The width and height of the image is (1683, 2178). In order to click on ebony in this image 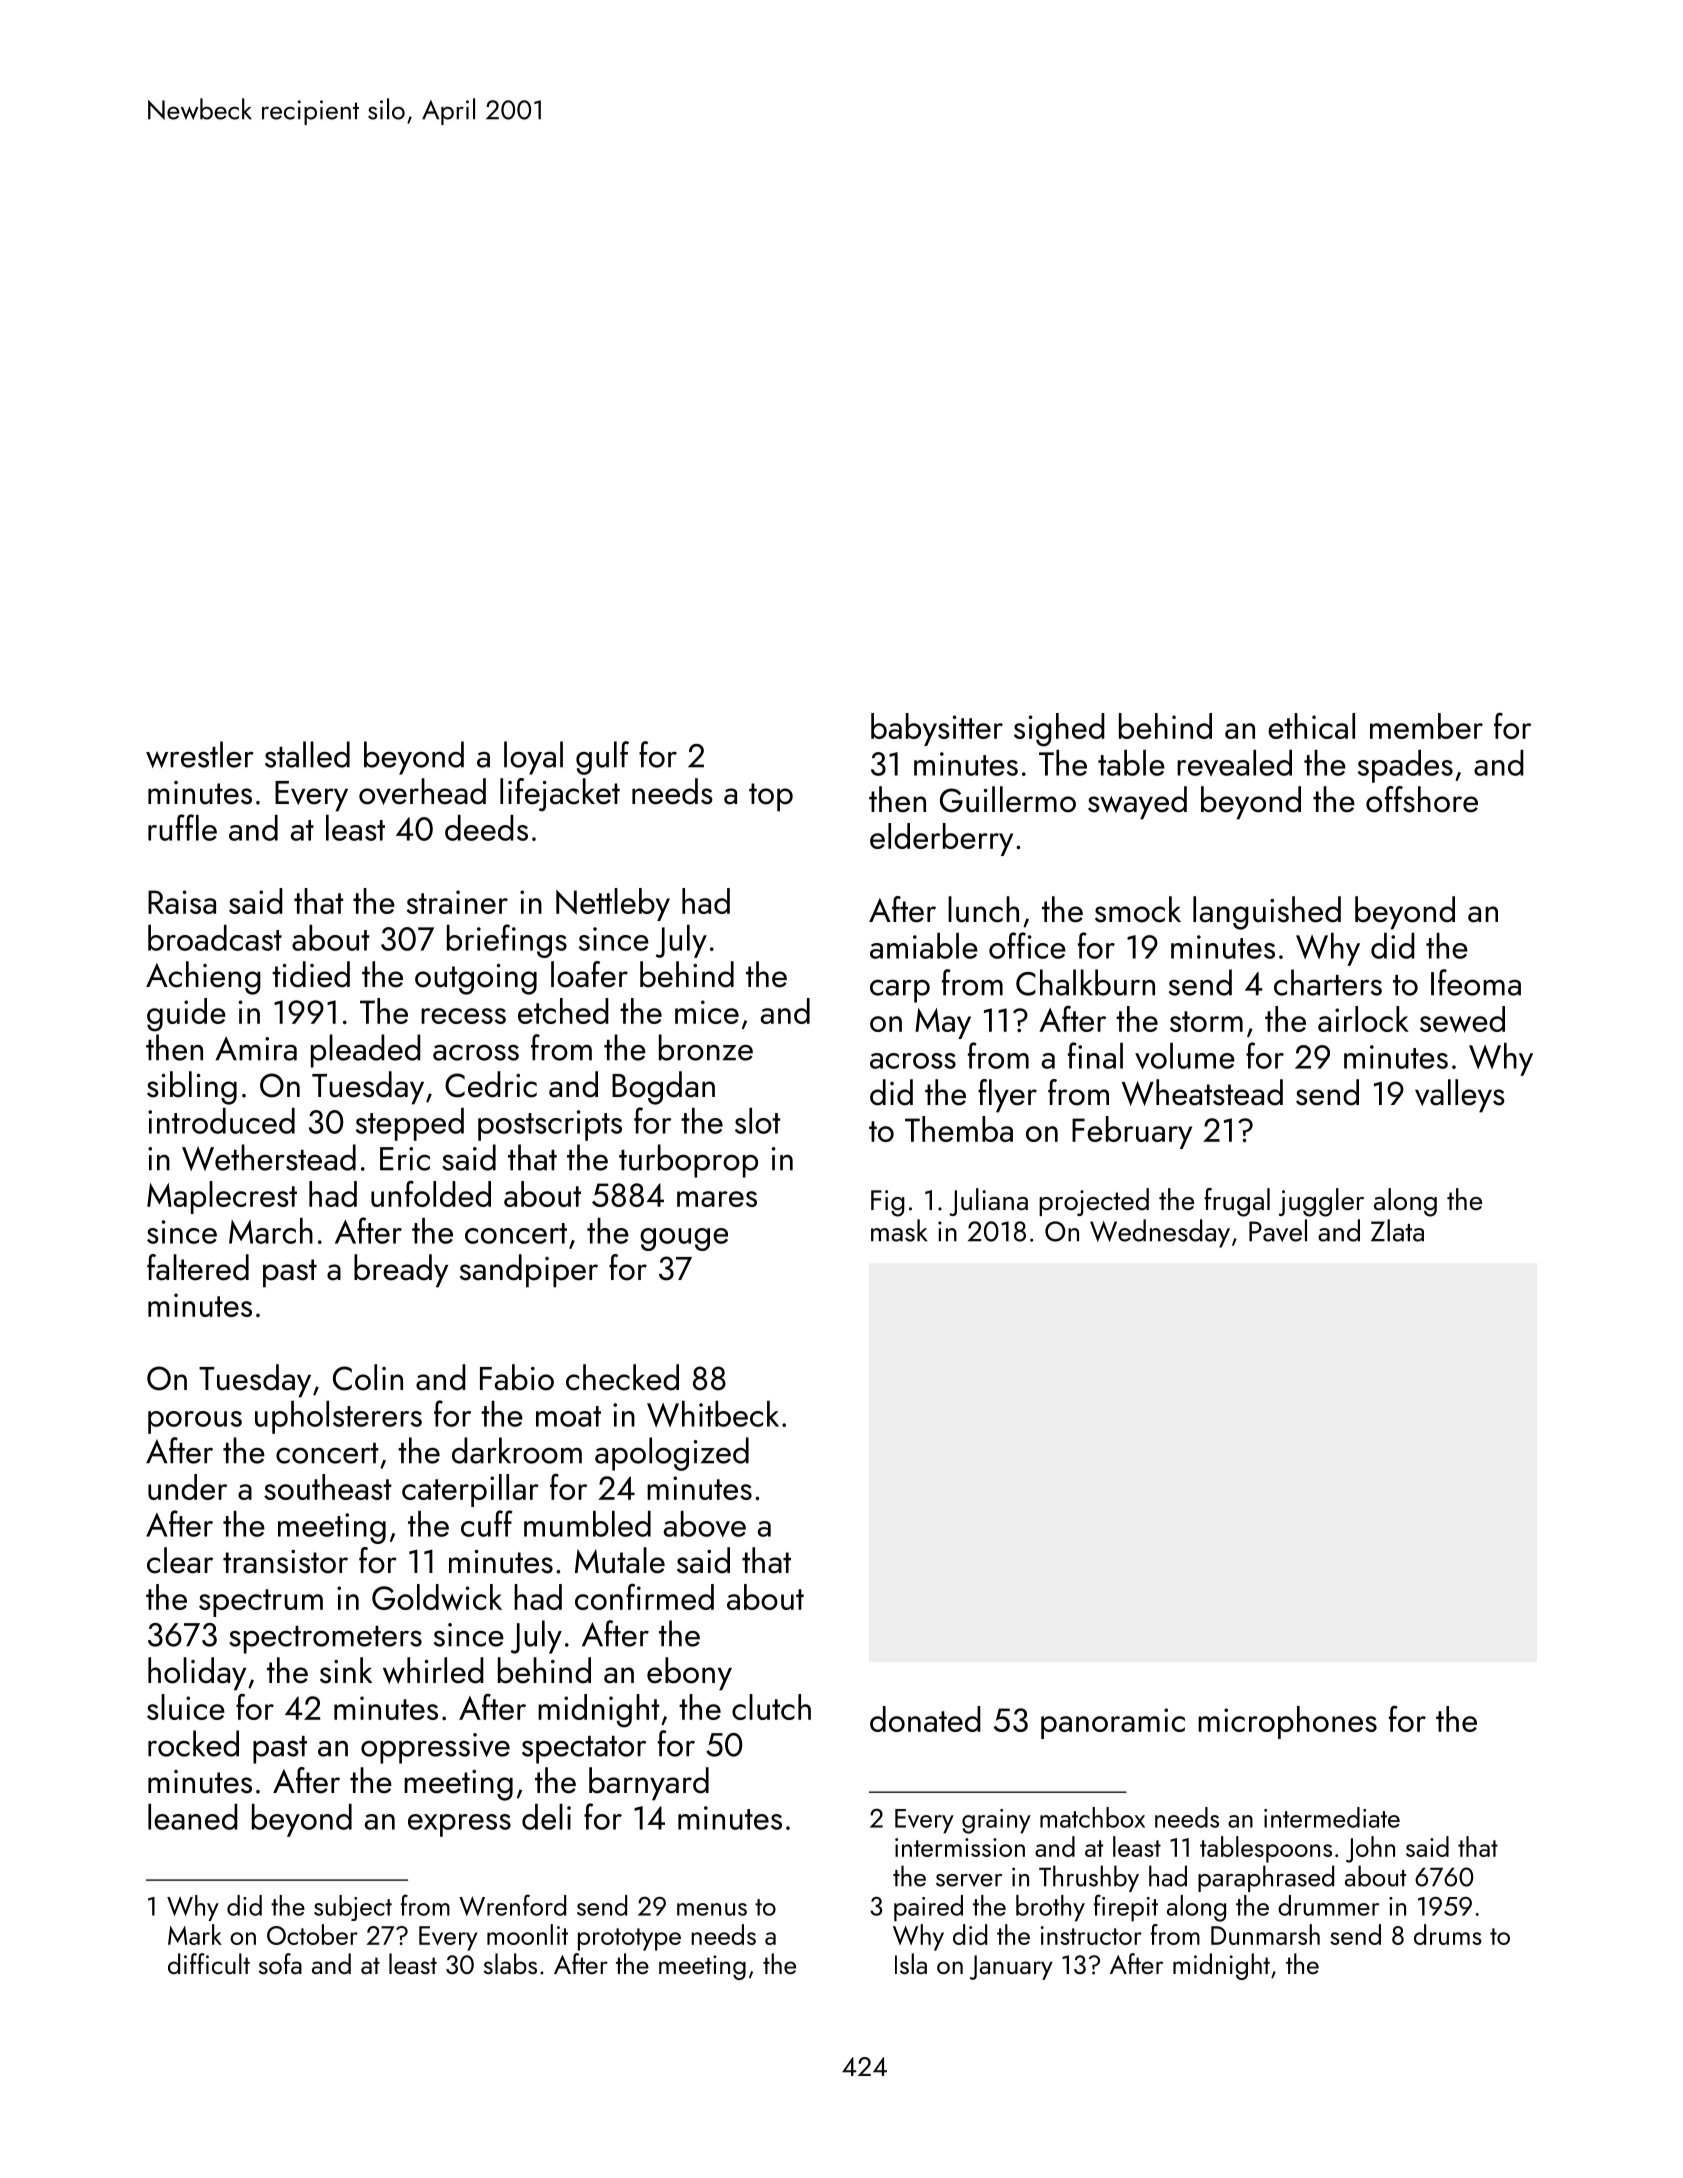, I will do `click(689, 1674)`.
